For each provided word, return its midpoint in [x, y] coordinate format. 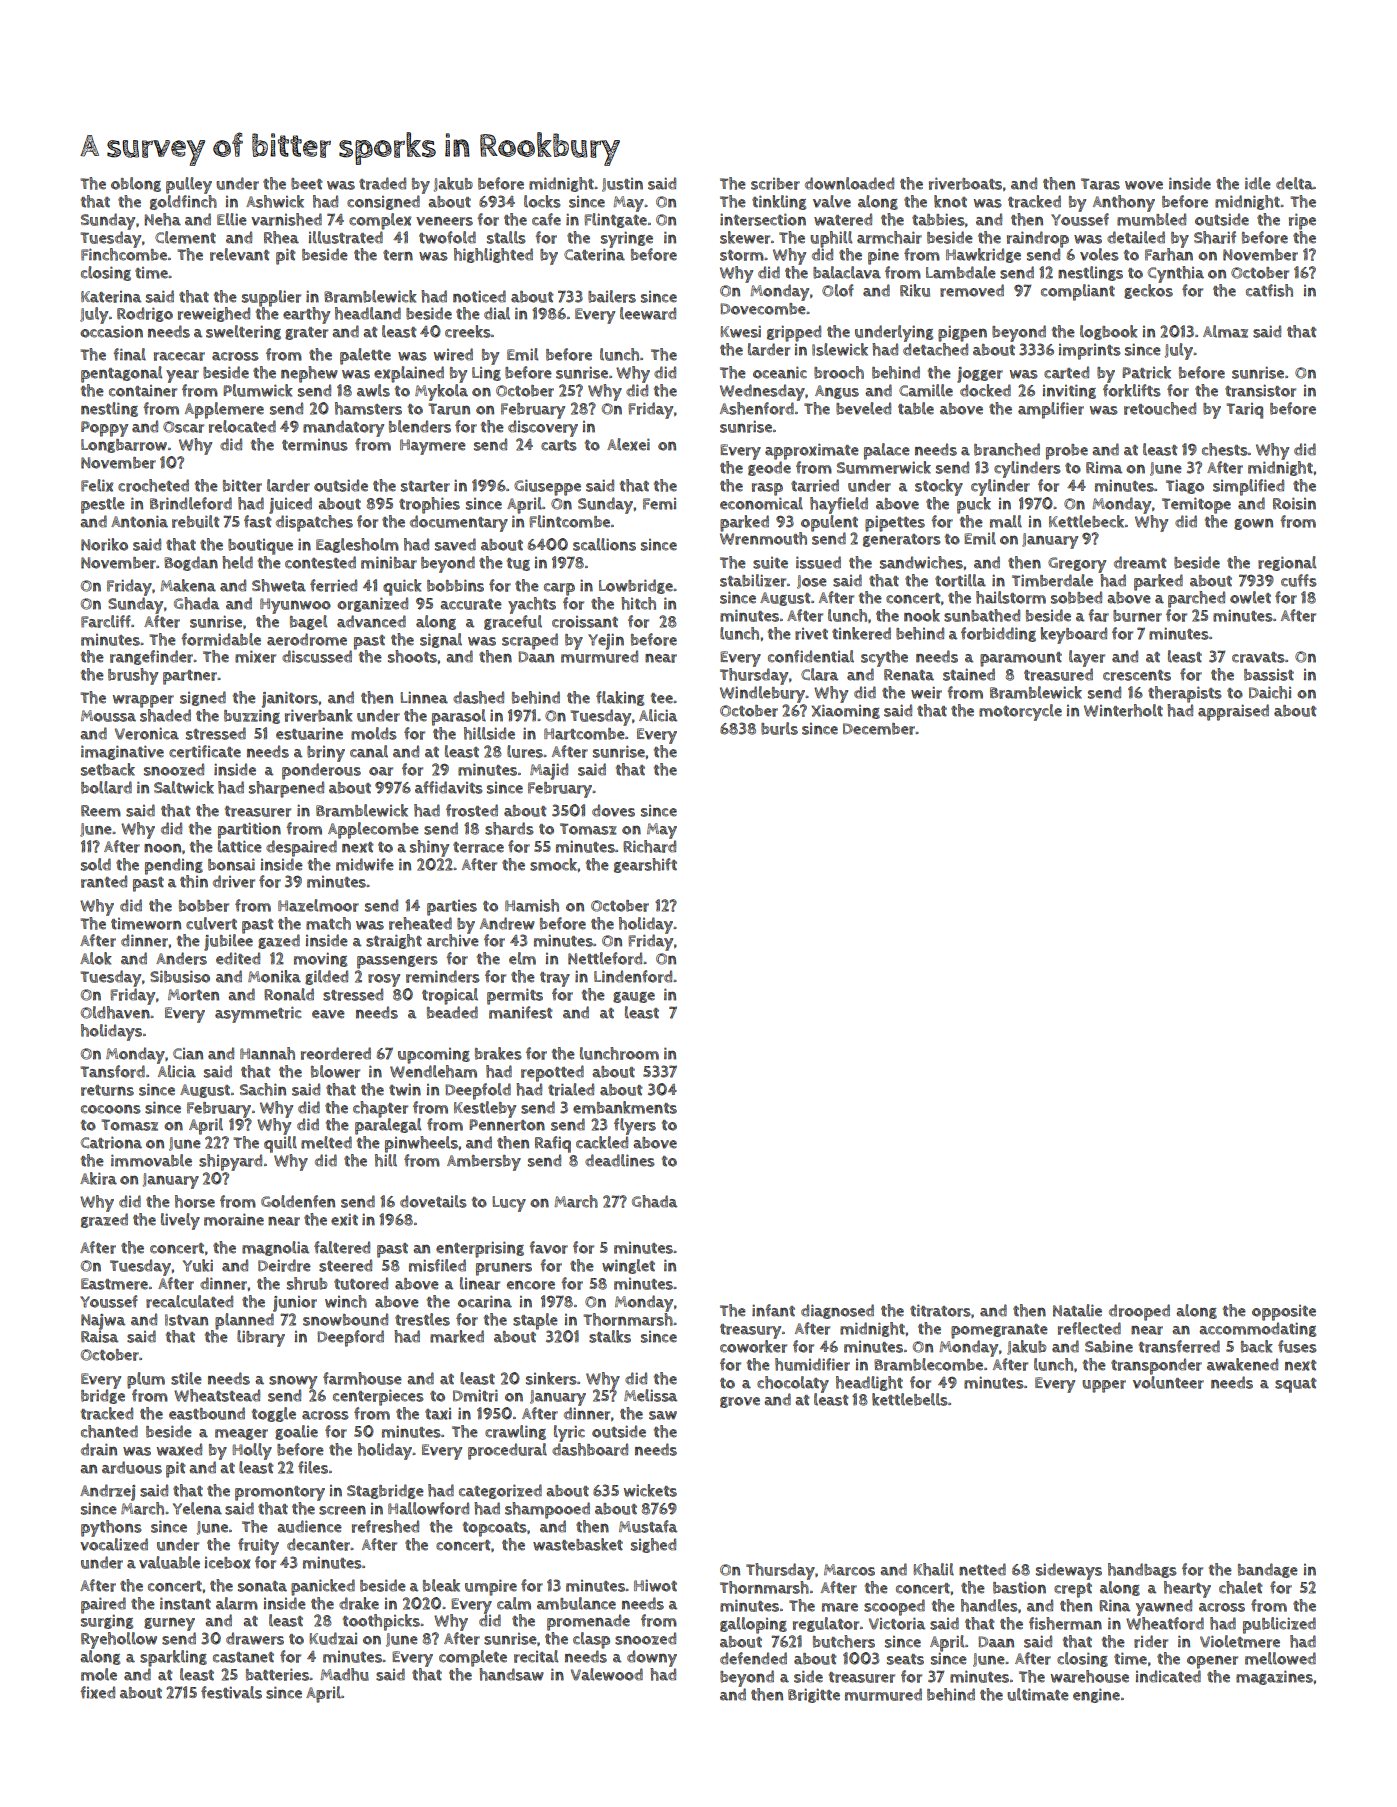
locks [542, 201]
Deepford [350, 1338]
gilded [326, 977]
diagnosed [837, 1311]
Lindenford [633, 976]
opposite [1284, 1313]
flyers [635, 1126]
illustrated [346, 237]
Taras [1100, 184]
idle [1258, 183]
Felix [97, 485]
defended [753, 1658]
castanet [243, 1657]
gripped [794, 333]
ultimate [1038, 1694]
